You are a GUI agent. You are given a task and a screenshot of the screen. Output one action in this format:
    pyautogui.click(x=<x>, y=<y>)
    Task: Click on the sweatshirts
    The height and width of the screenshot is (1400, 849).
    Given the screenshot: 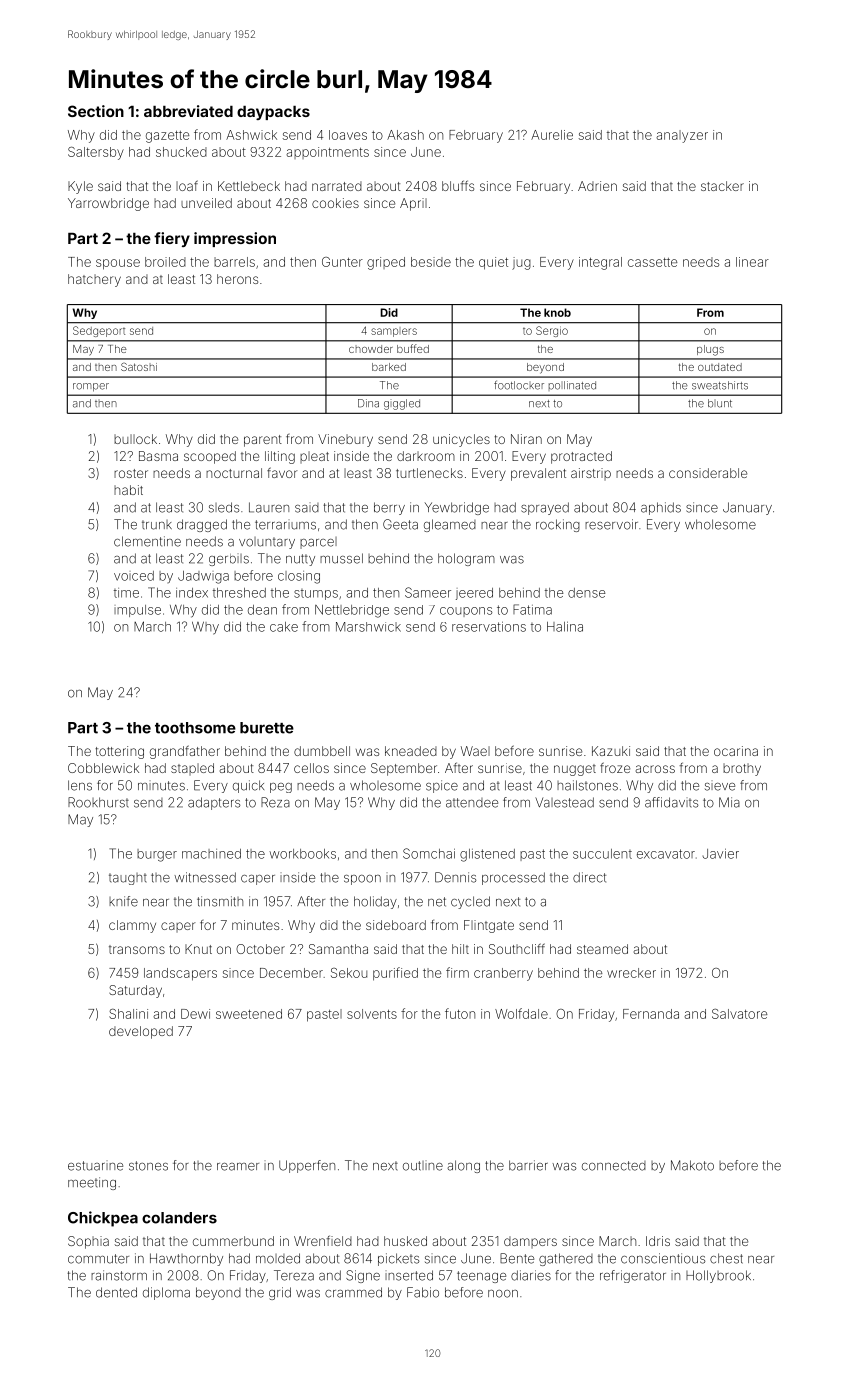 What is the action you would take?
    pyautogui.click(x=720, y=385)
